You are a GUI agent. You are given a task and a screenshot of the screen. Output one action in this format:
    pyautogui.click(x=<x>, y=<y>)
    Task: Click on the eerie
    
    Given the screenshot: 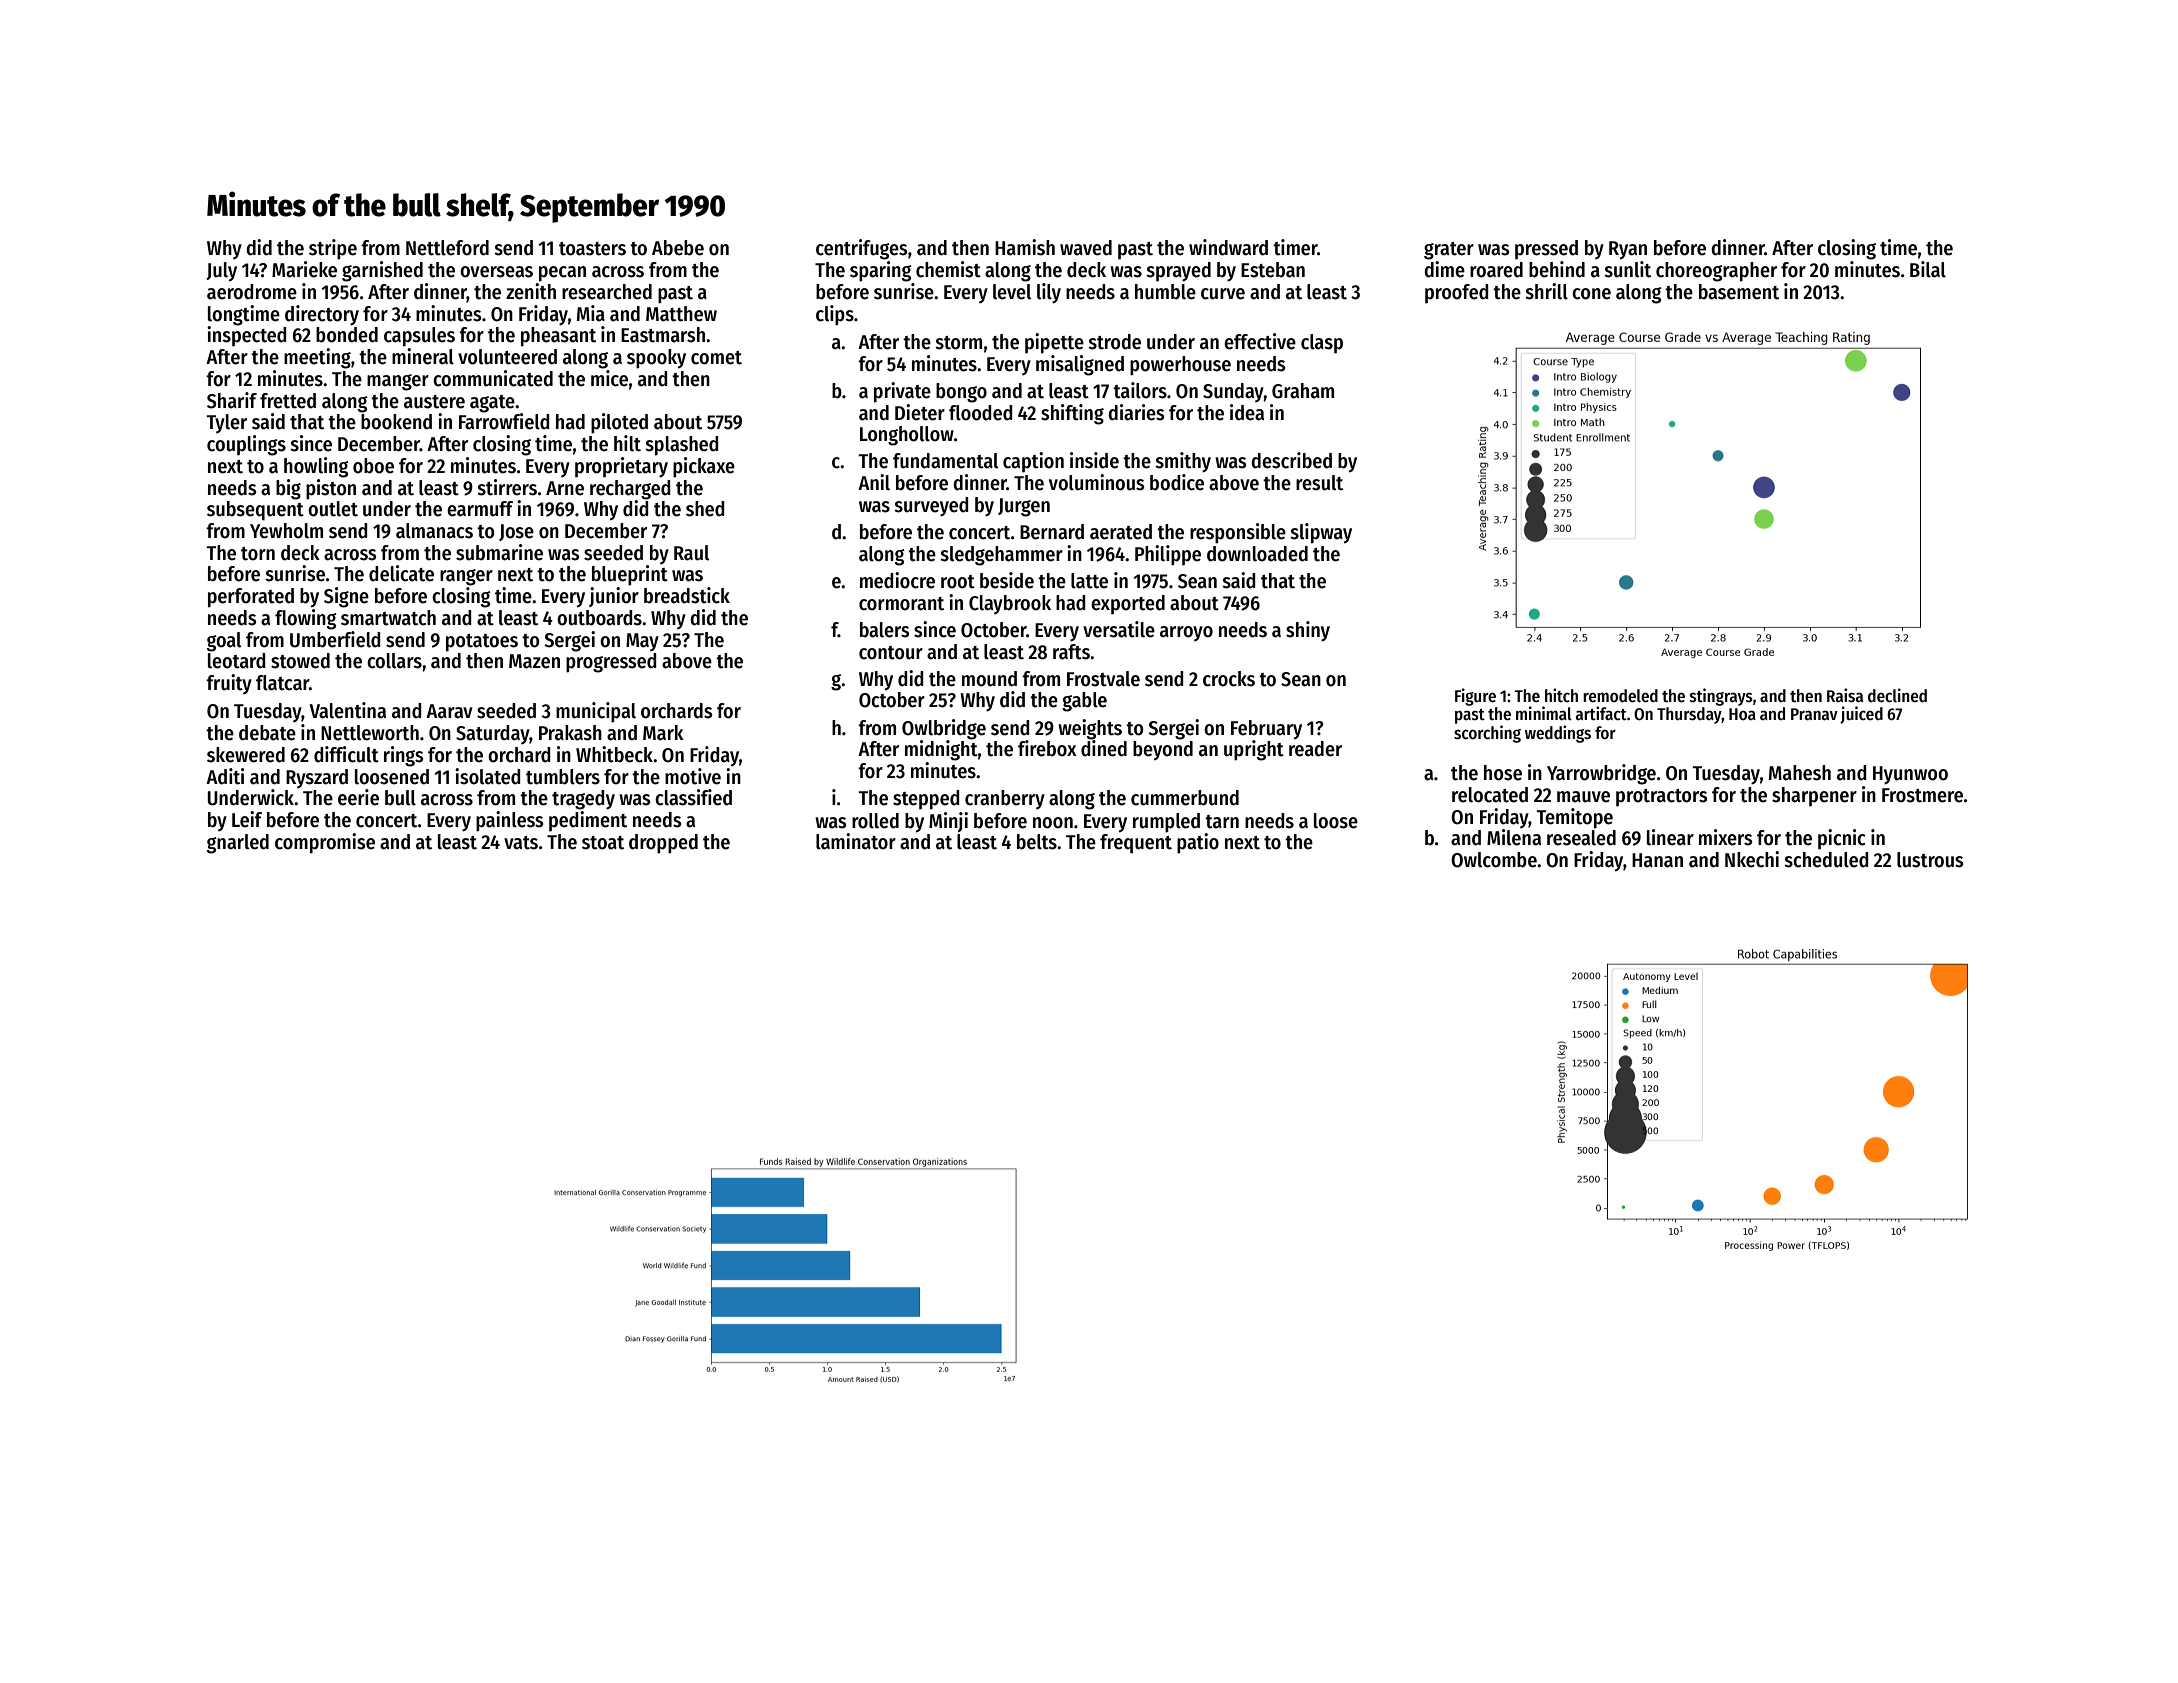 What is the action you would take?
    pyautogui.click(x=358, y=797)
